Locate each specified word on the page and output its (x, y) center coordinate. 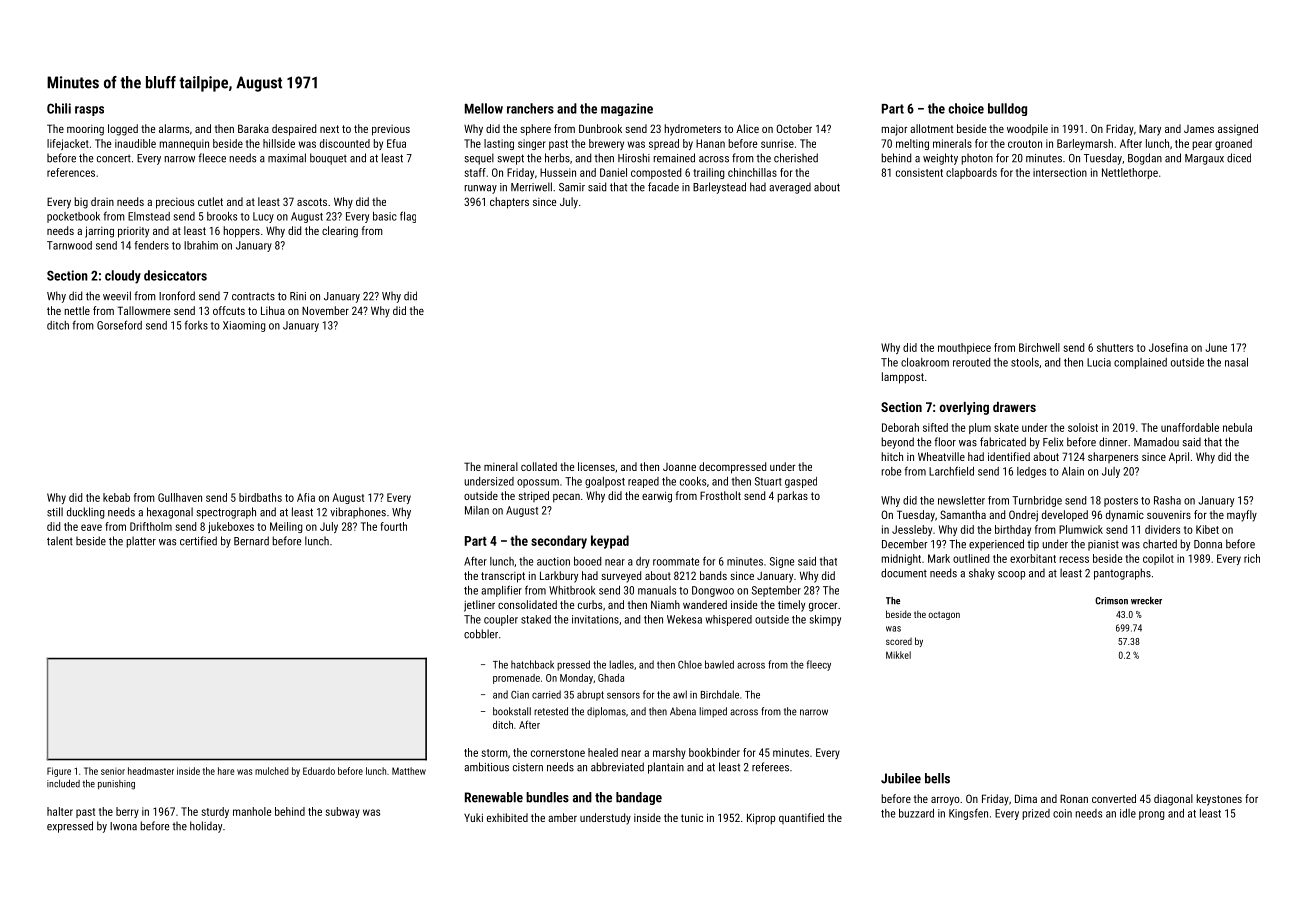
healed (603, 752)
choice (966, 108)
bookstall (512, 711)
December (905, 544)
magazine (627, 109)
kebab (116, 497)
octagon (944, 615)
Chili (59, 108)
